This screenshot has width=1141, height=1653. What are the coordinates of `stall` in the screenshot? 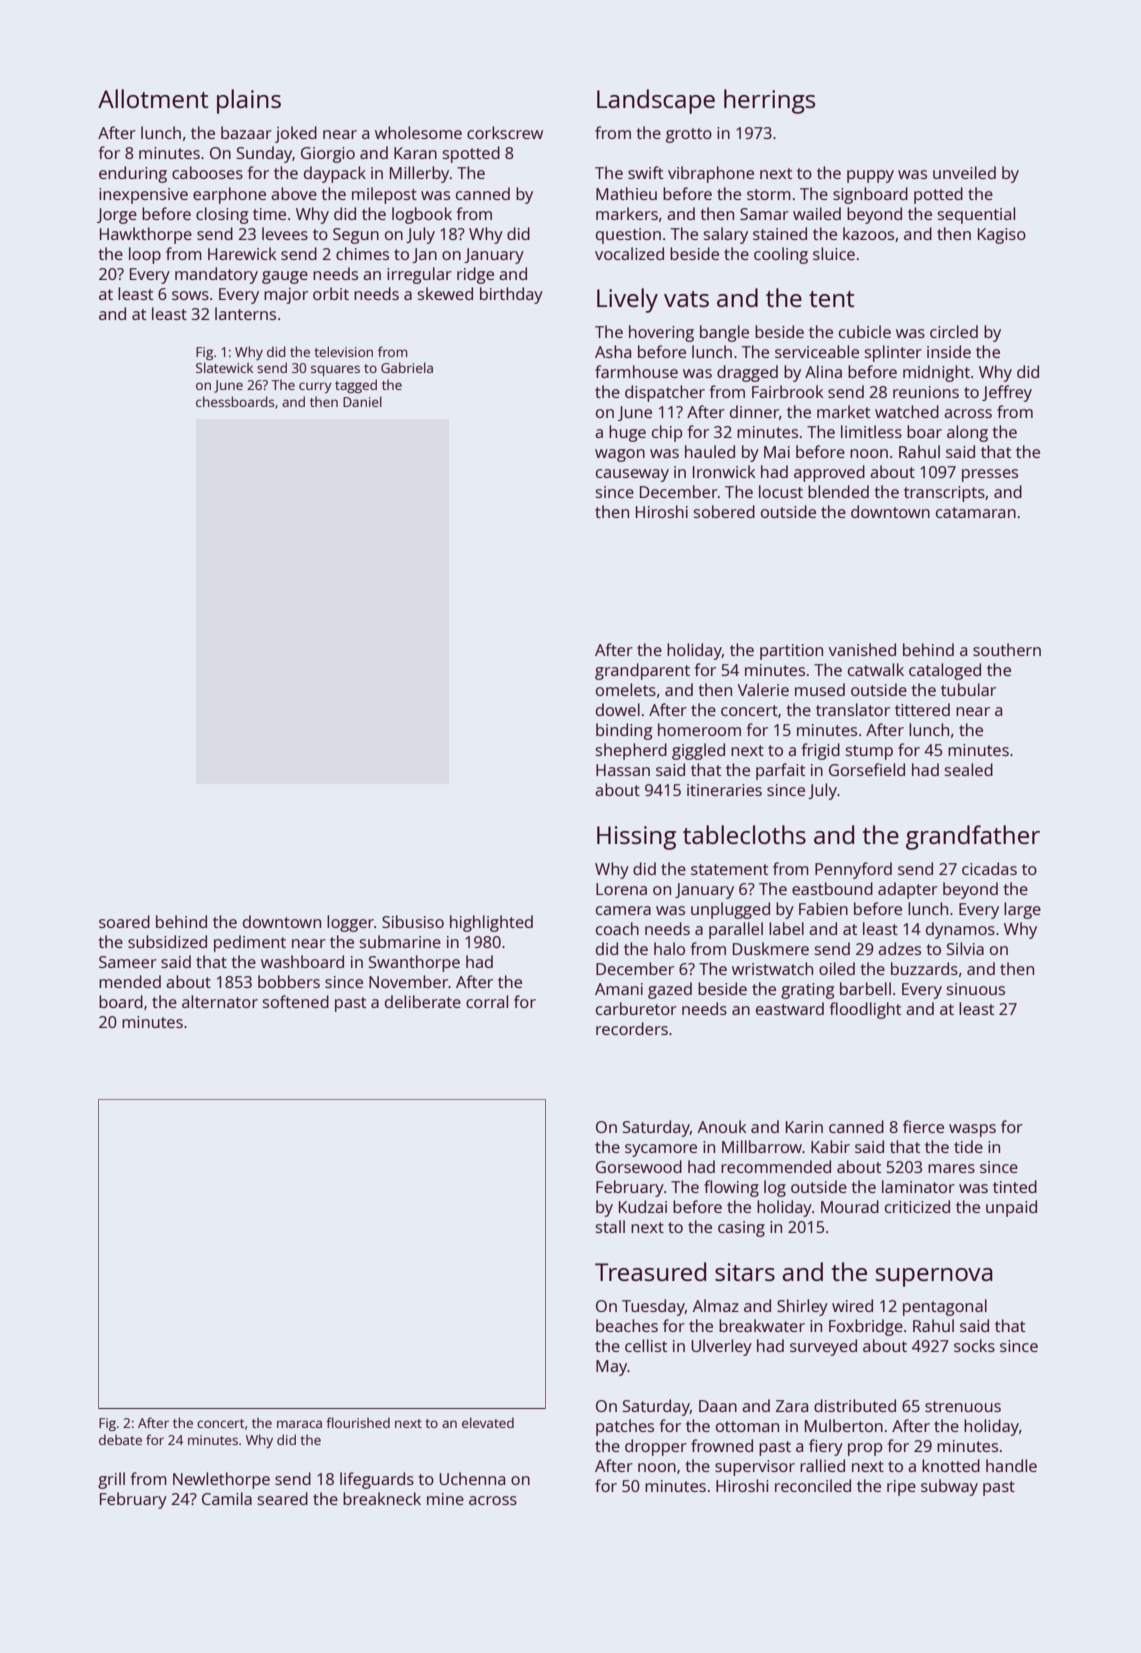 It's located at (610, 1226).
